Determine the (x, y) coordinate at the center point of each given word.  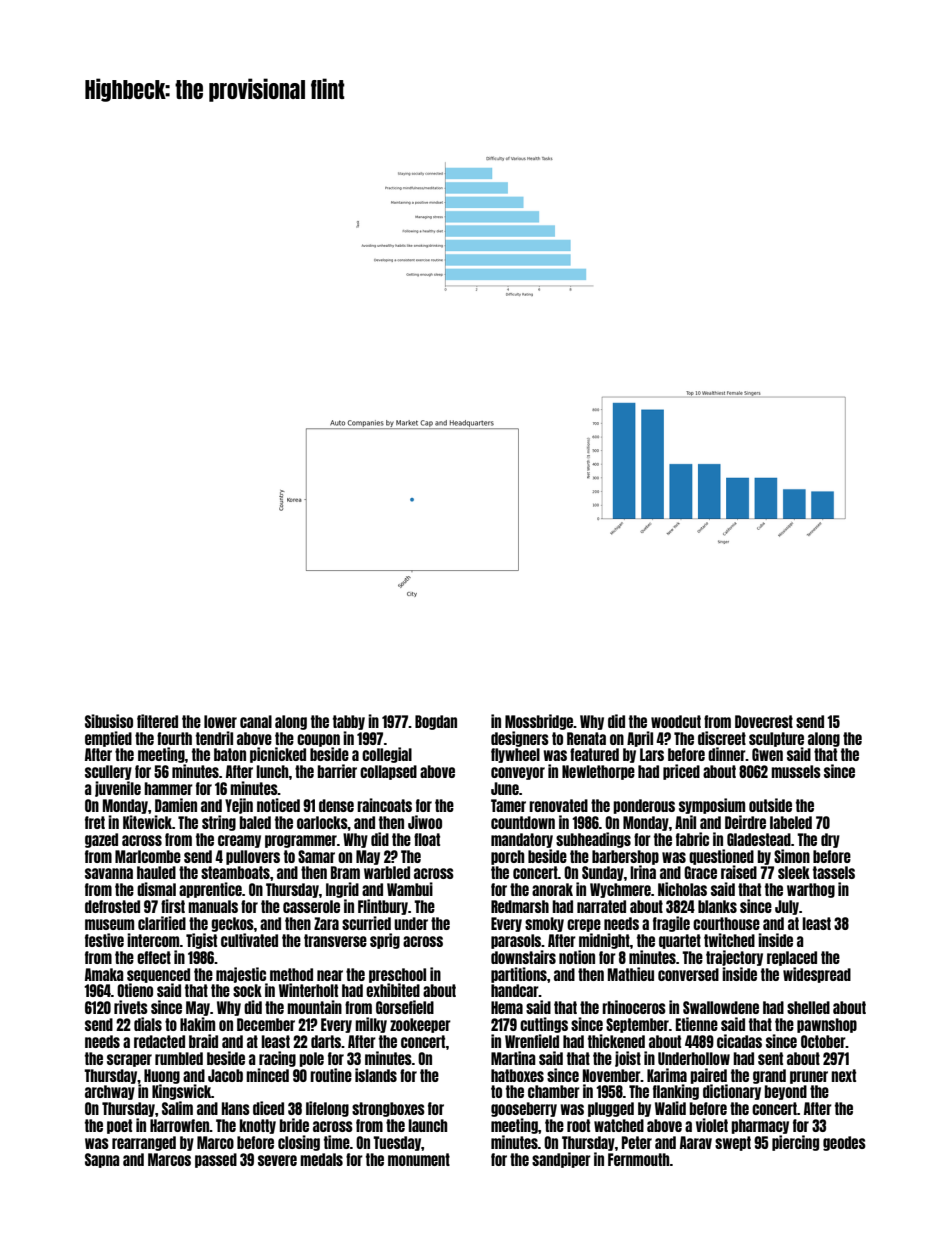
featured (594, 754)
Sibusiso (109, 721)
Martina (513, 1058)
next (843, 1075)
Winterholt (308, 990)
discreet (722, 738)
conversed (688, 974)
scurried (366, 923)
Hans (236, 1108)
